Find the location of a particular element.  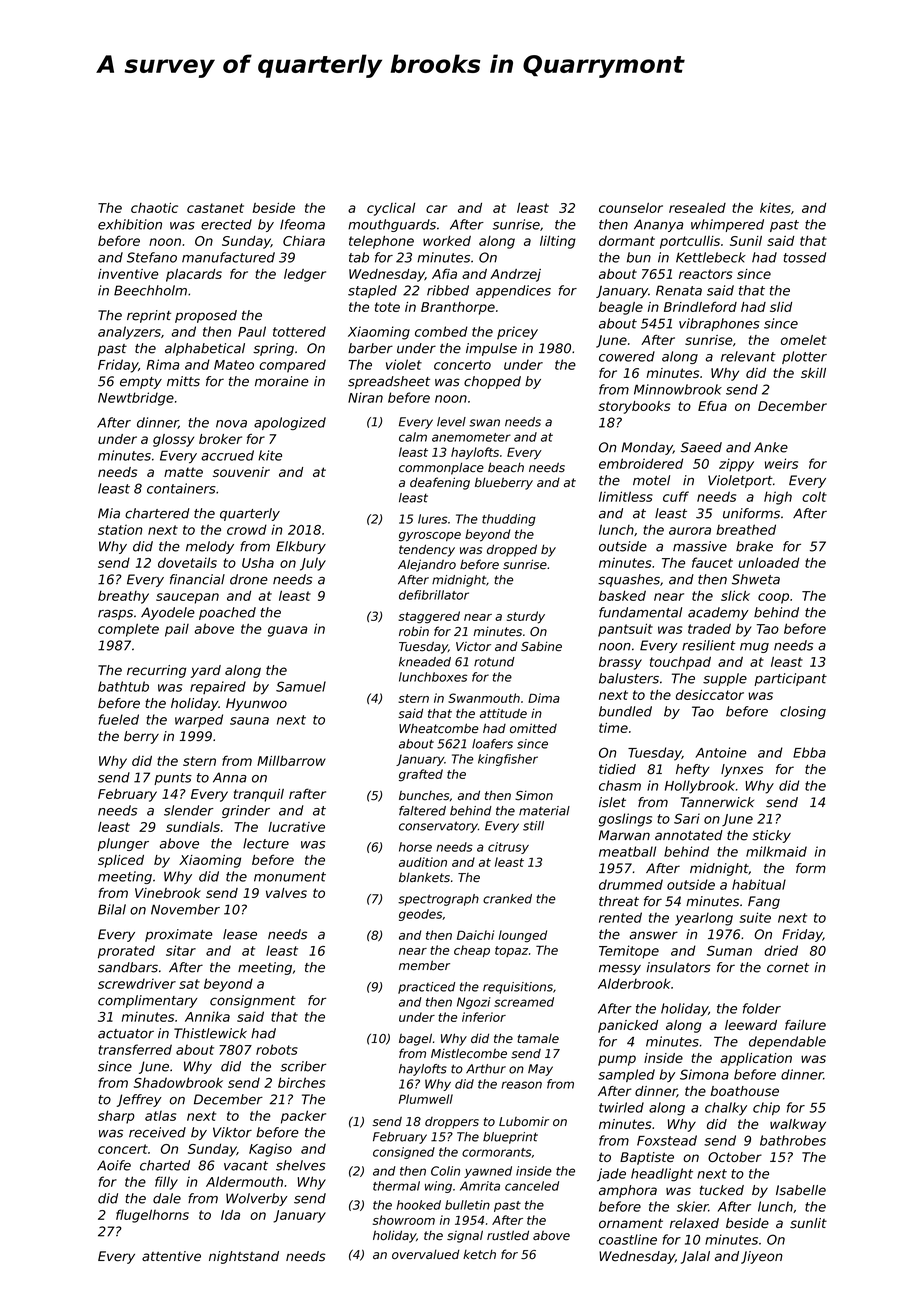

attentive is located at coordinates (171, 1256).
